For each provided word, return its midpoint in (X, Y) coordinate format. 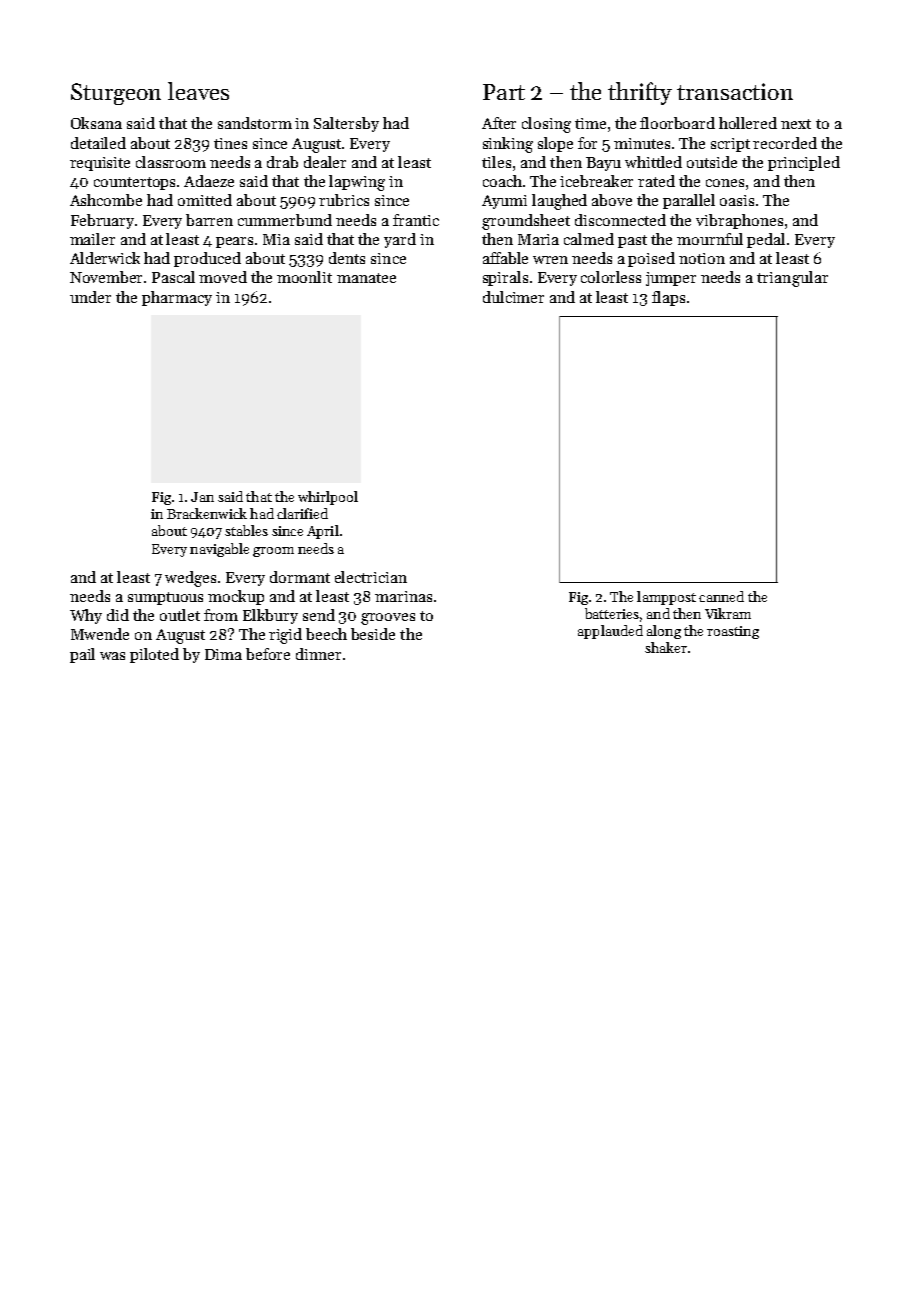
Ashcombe (106, 200)
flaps (668, 298)
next (796, 124)
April (323, 532)
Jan (202, 497)
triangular (792, 279)
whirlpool (328, 498)
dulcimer (513, 297)
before (268, 654)
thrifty (640, 93)
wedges (190, 579)
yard (400, 240)
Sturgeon (116, 94)
